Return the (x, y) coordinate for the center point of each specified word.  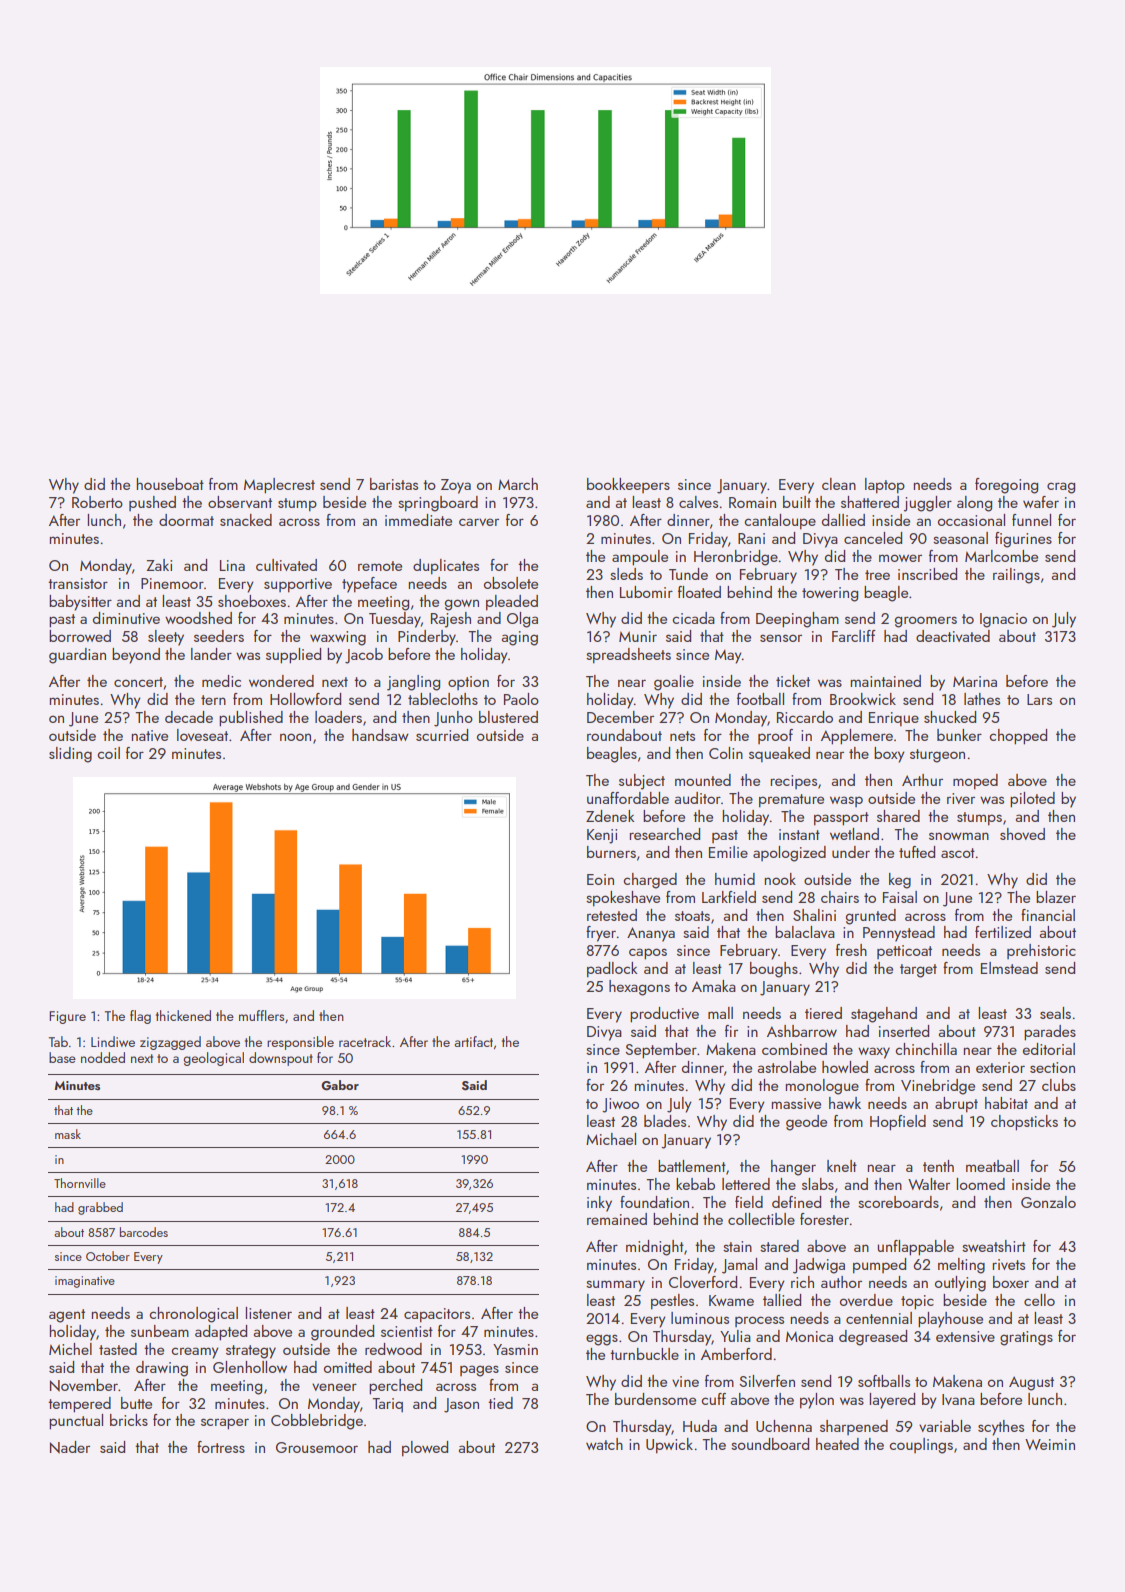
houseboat (170, 484)
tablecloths (443, 699)
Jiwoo (620, 1105)
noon (295, 737)
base (62, 1057)
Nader (70, 1447)
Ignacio (1003, 620)
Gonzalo (1048, 1202)
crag (1061, 488)
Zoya (456, 486)
